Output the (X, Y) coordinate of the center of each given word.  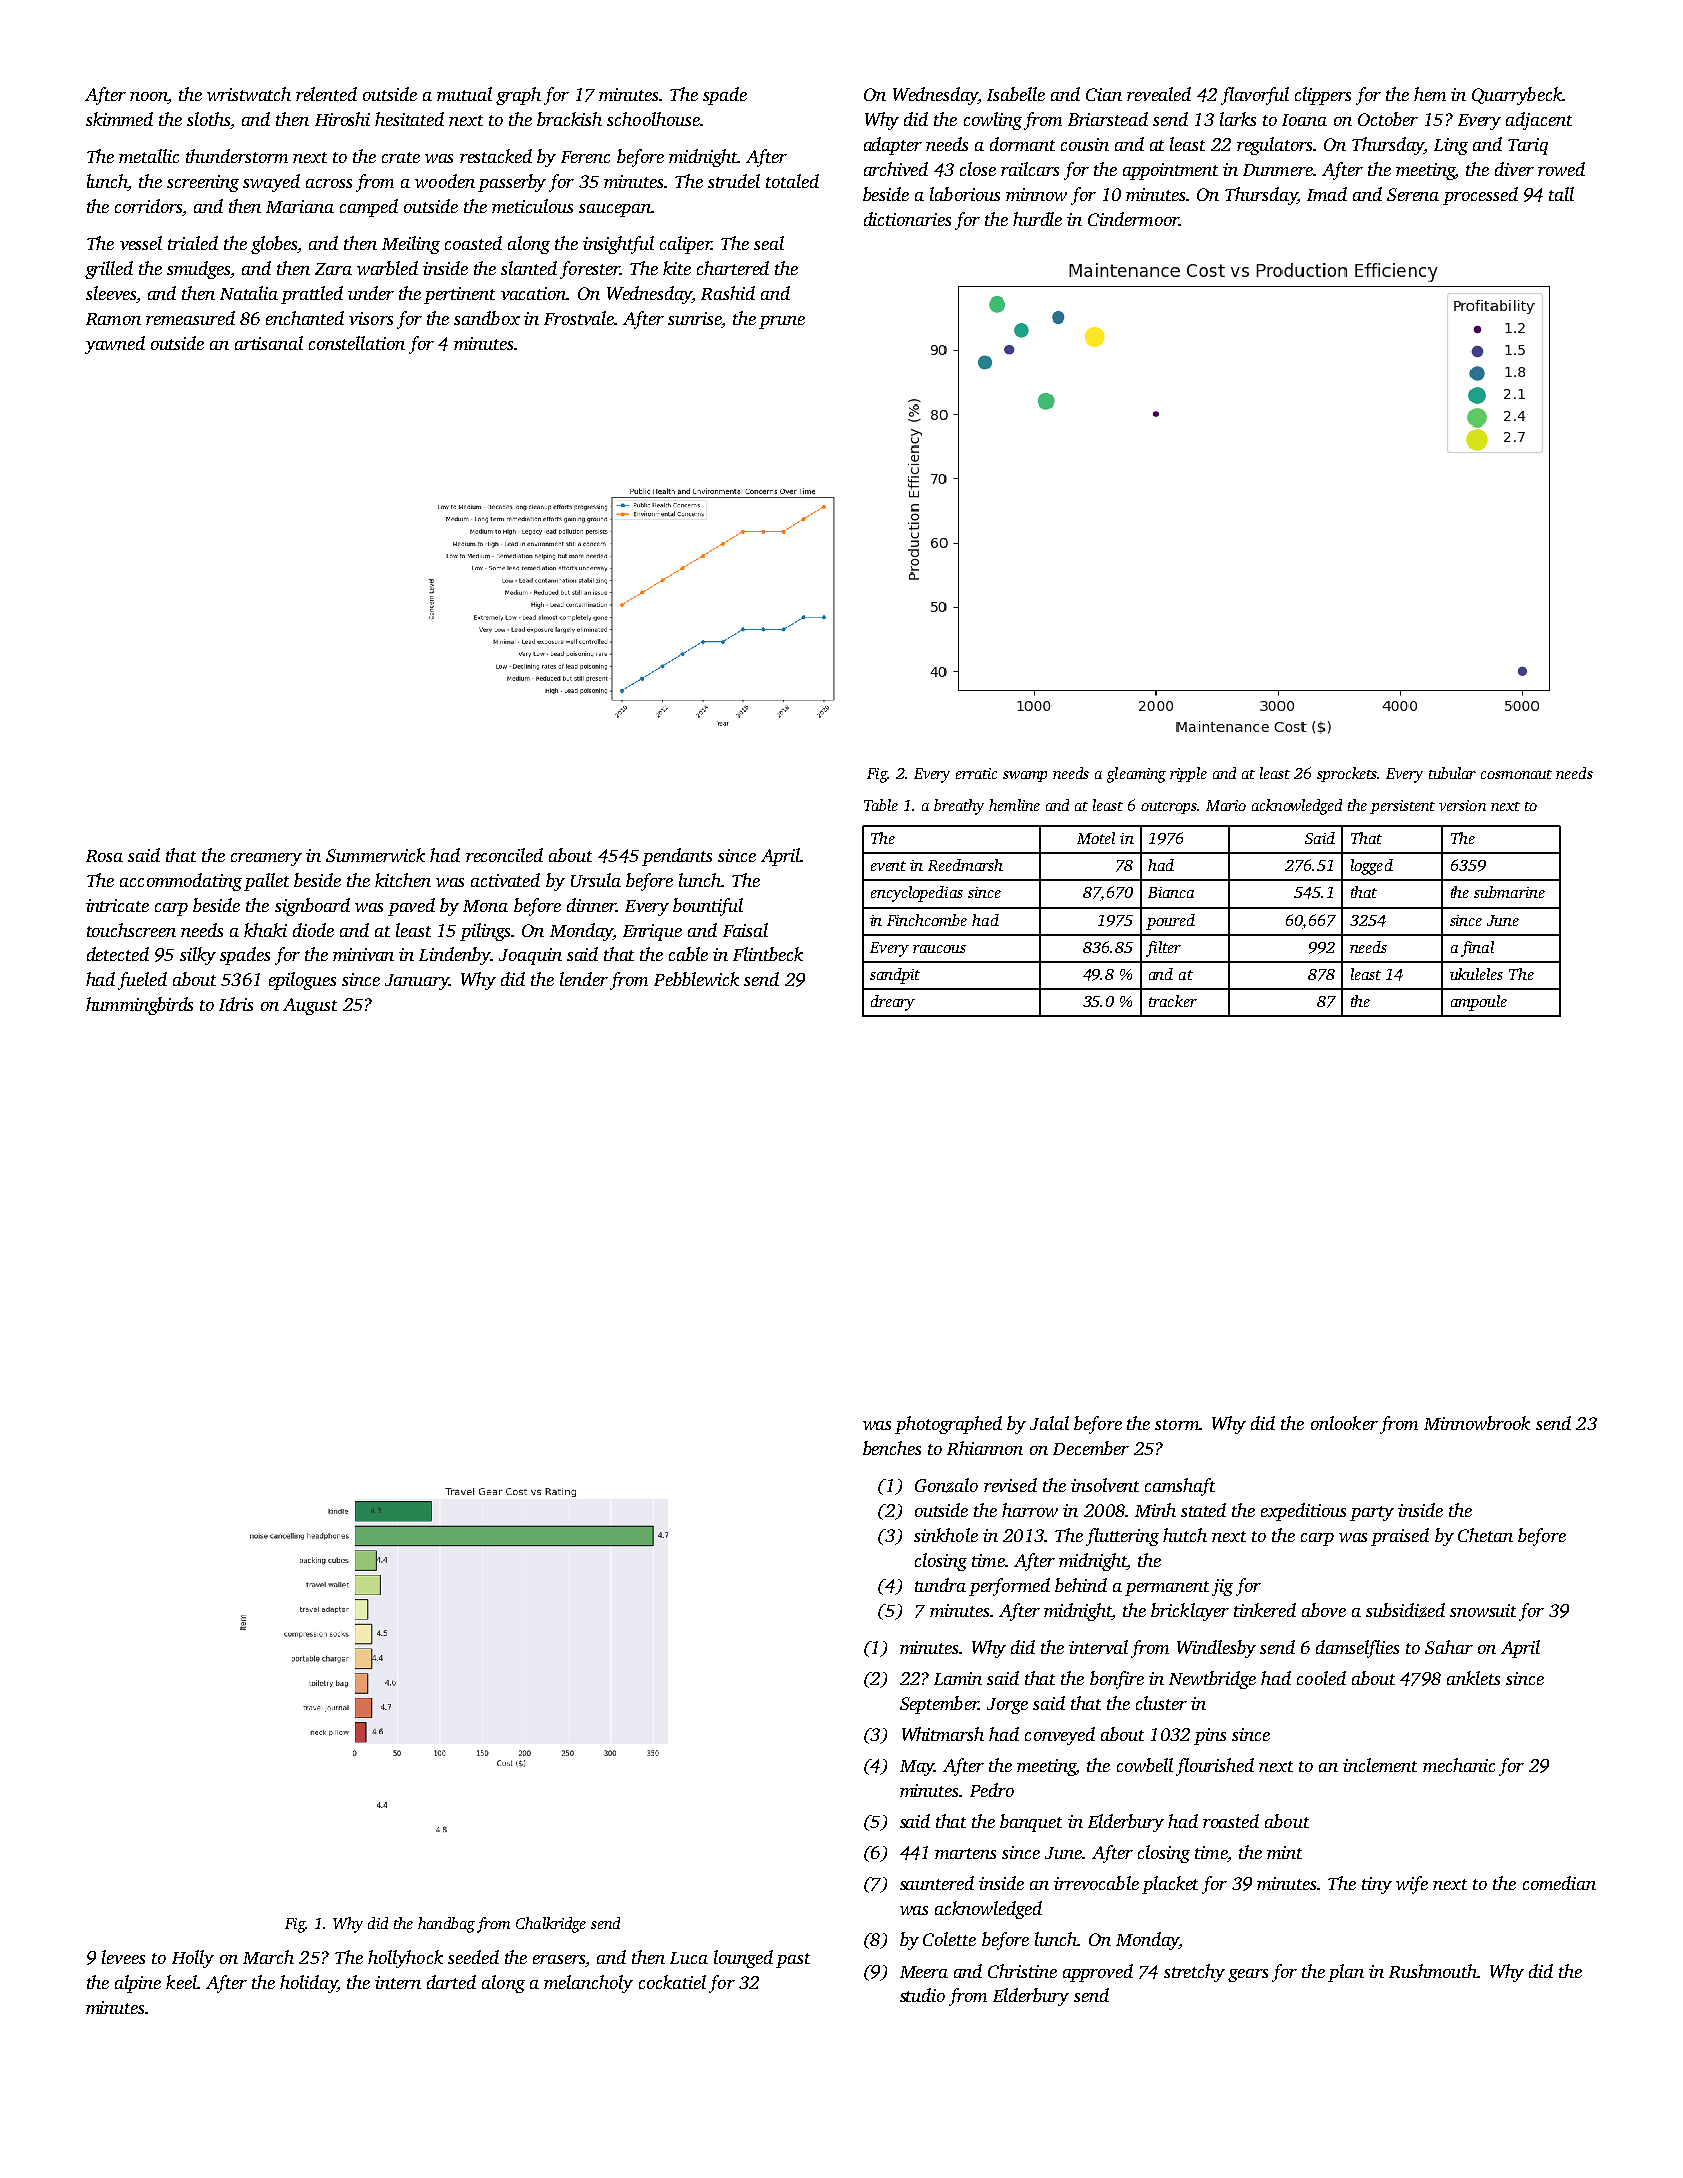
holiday (308, 1984)
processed (1480, 196)
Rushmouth (1433, 1971)
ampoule (1479, 1003)
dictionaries (907, 219)
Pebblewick (696, 979)
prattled (312, 295)
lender (584, 979)
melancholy (588, 1984)
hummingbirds (139, 1006)
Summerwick (375, 855)
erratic (976, 773)
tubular (1452, 773)
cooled (1321, 1678)
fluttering (1122, 1537)
